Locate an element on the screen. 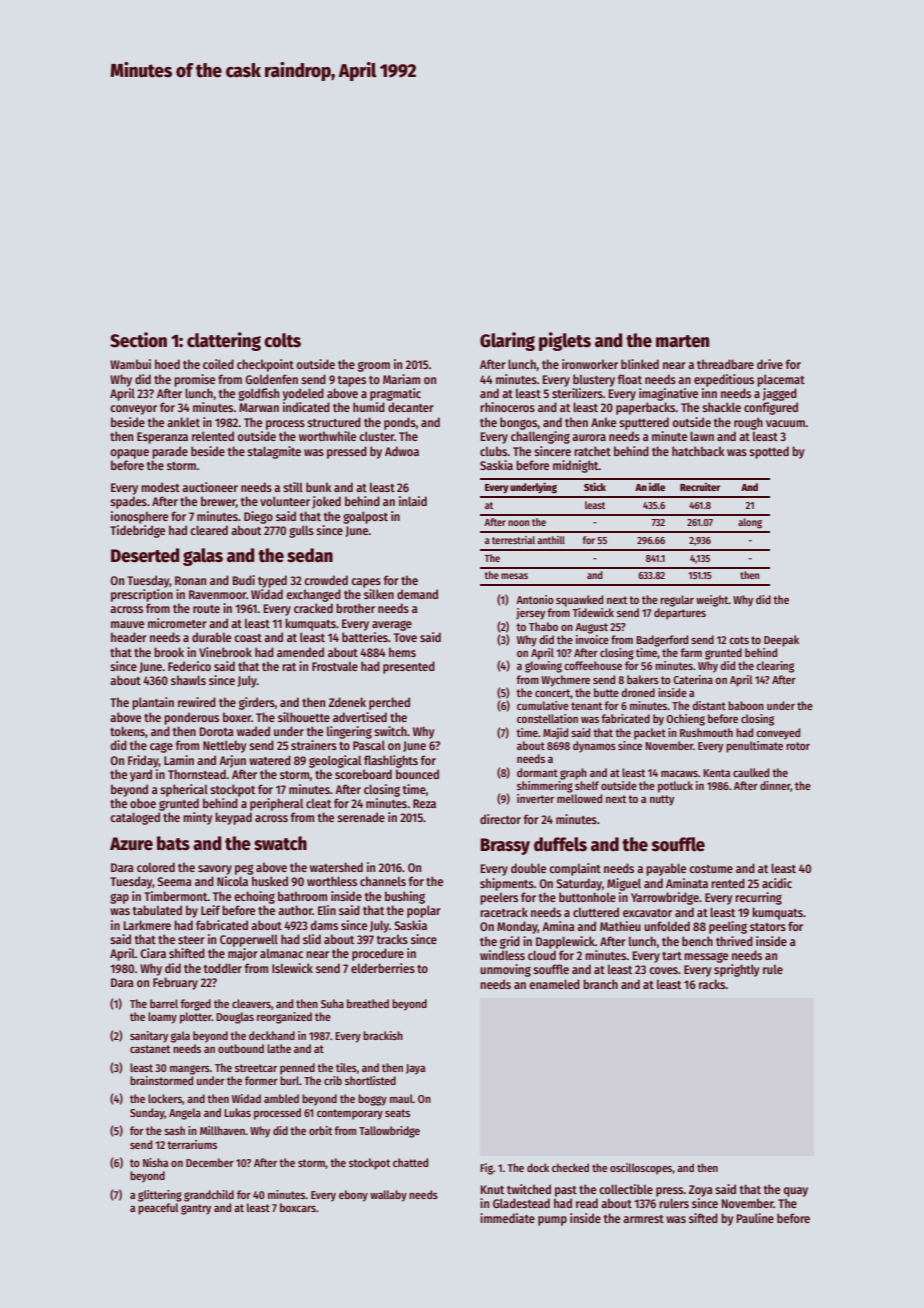 This screenshot has height=1308, width=924. marten is located at coordinates (682, 341).
